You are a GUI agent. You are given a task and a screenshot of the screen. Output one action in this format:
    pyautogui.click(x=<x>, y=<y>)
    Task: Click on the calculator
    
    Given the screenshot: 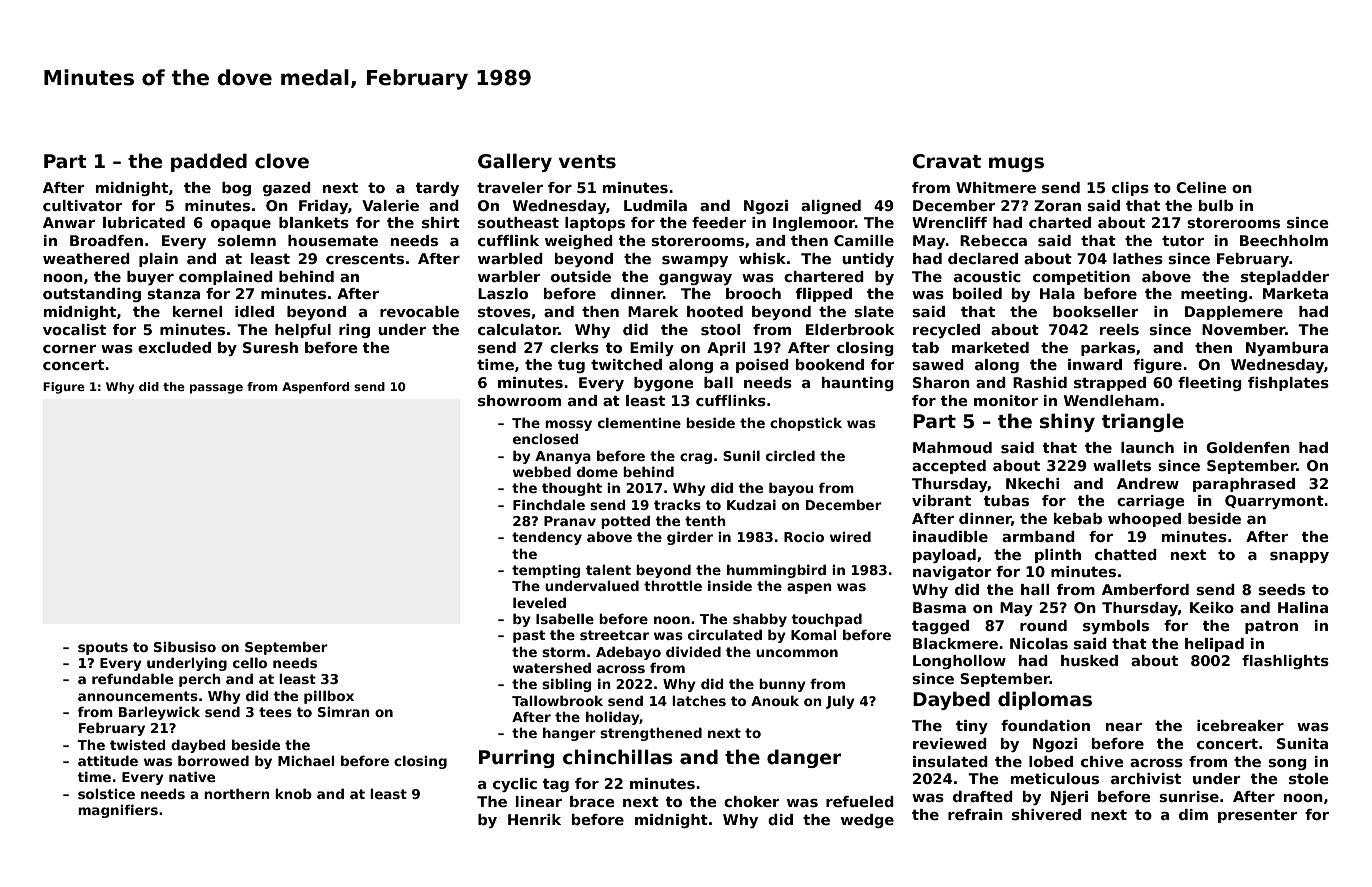 What is the action you would take?
    pyautogui.click(x=518, y=329)
